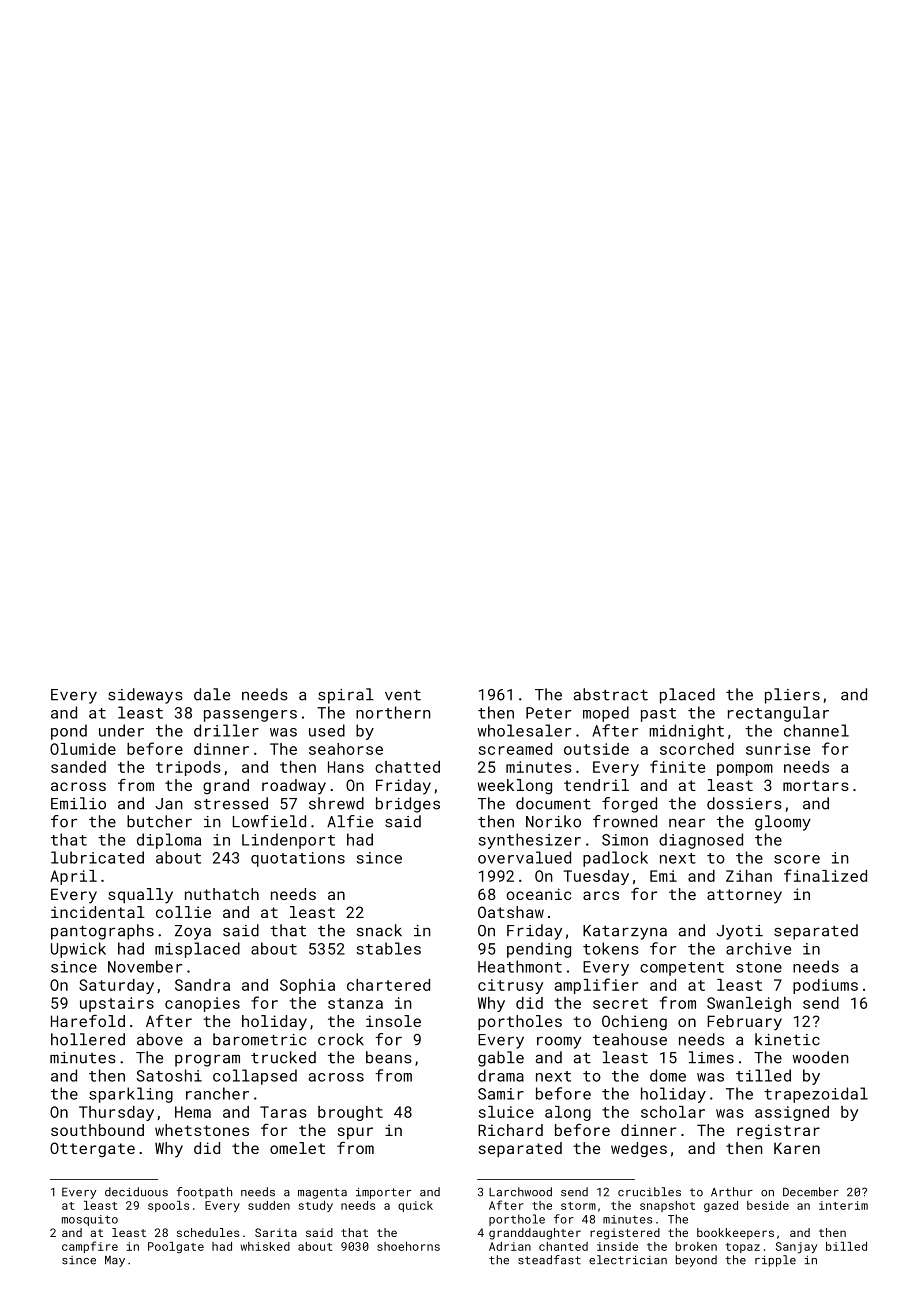  I want to click on mortars, so click(816, 785).
